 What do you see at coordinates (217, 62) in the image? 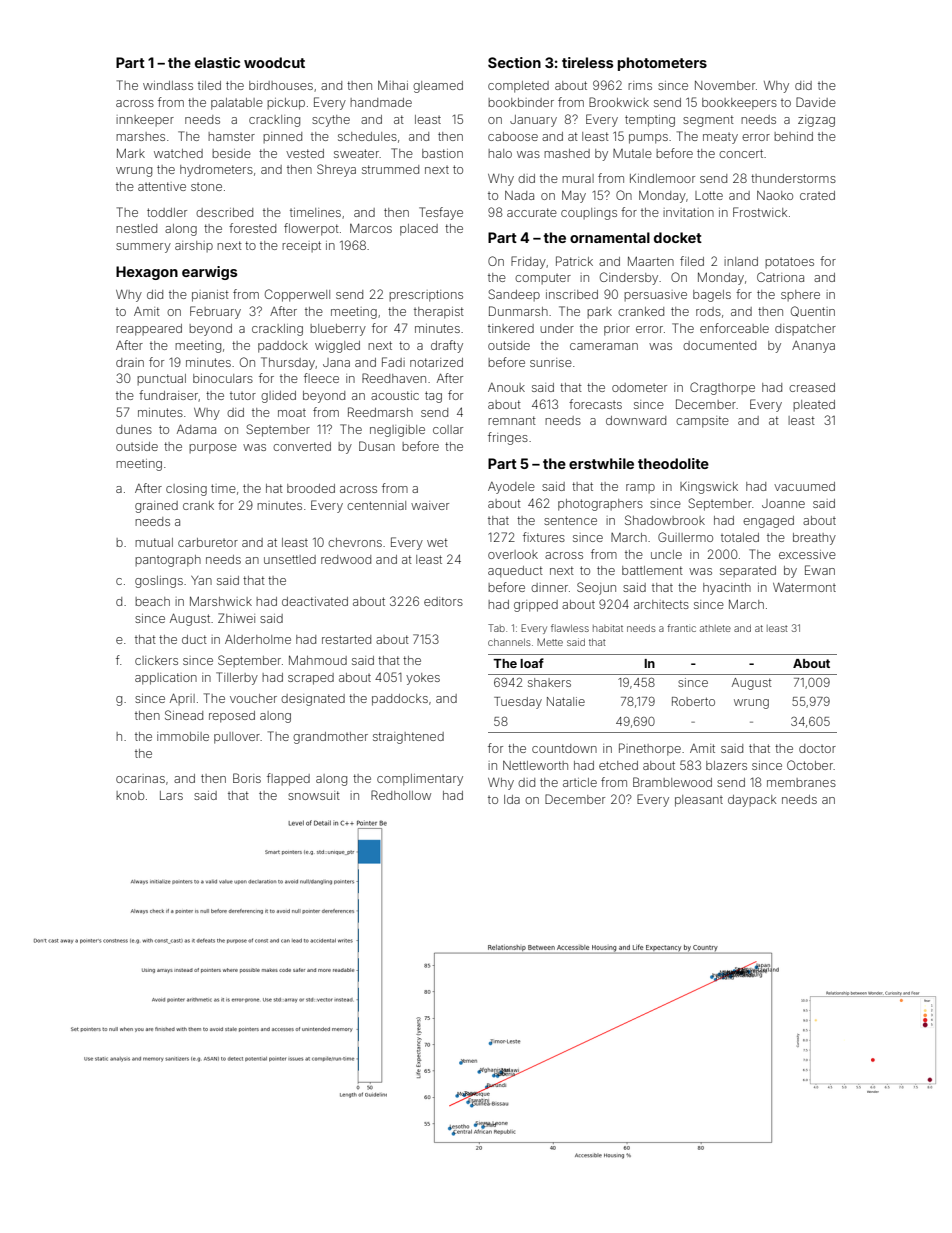
I see `elastic` at bounding box center [217, 62].
